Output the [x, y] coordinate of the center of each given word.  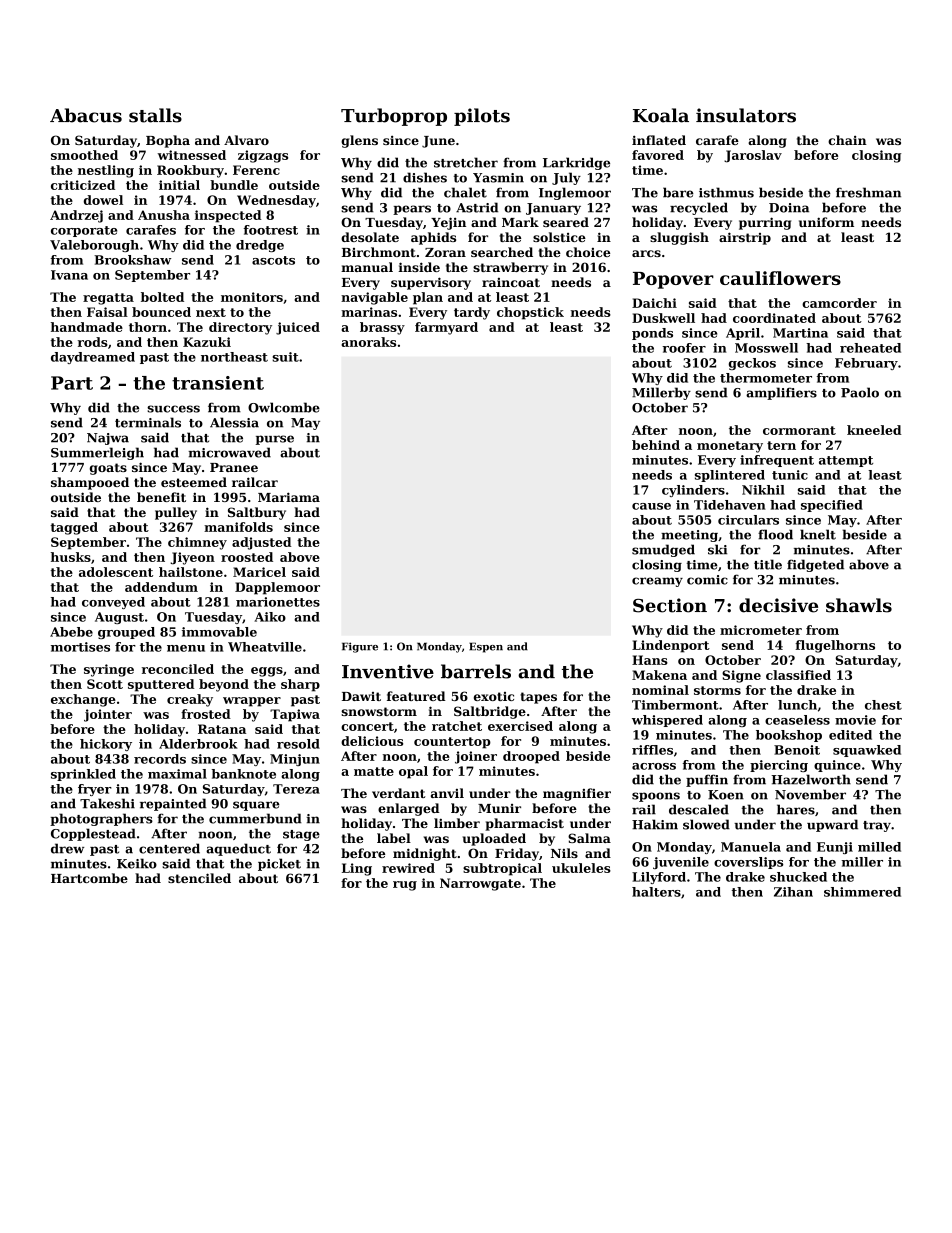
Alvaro [246, 140]
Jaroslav [753, 156]
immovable [219, 632]
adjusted [262, 543]
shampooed [90, 483]
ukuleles [581, 868]
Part [72, 383]
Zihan [793, 892]
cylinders [693, 491]
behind [656, 445]
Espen [486, 647]
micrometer [761, 630]
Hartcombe [89, 878]
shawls [859, 605]
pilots [482, 117]
